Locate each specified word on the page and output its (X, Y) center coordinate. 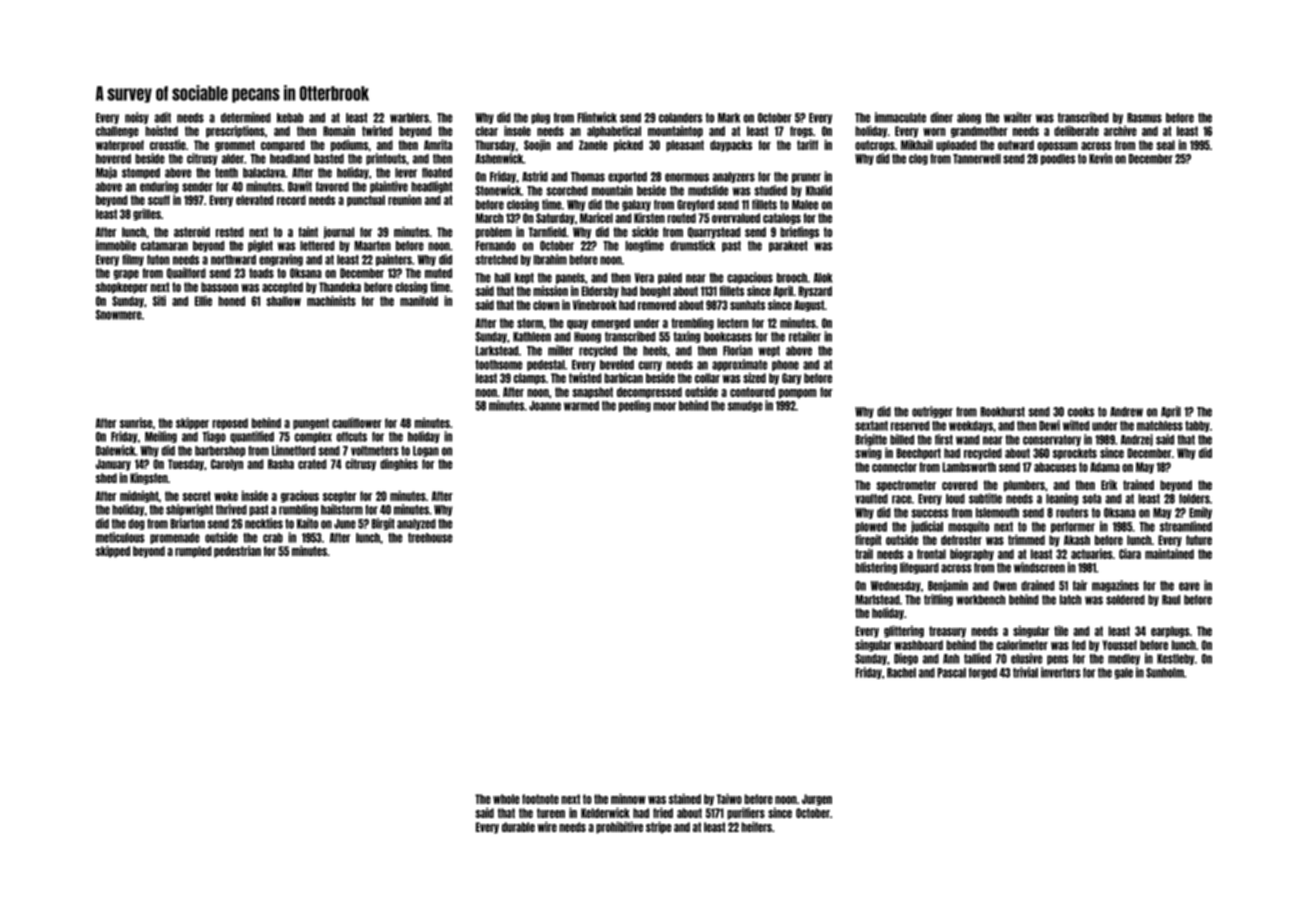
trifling (938, 600)
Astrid (535, 176)
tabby (1197, 426)
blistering (876, 568)
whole (506, 799)
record (291, 200)
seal (1165, 145)
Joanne (545, 406)
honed (231, 301)
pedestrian (237, 552)
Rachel (901, 673)
